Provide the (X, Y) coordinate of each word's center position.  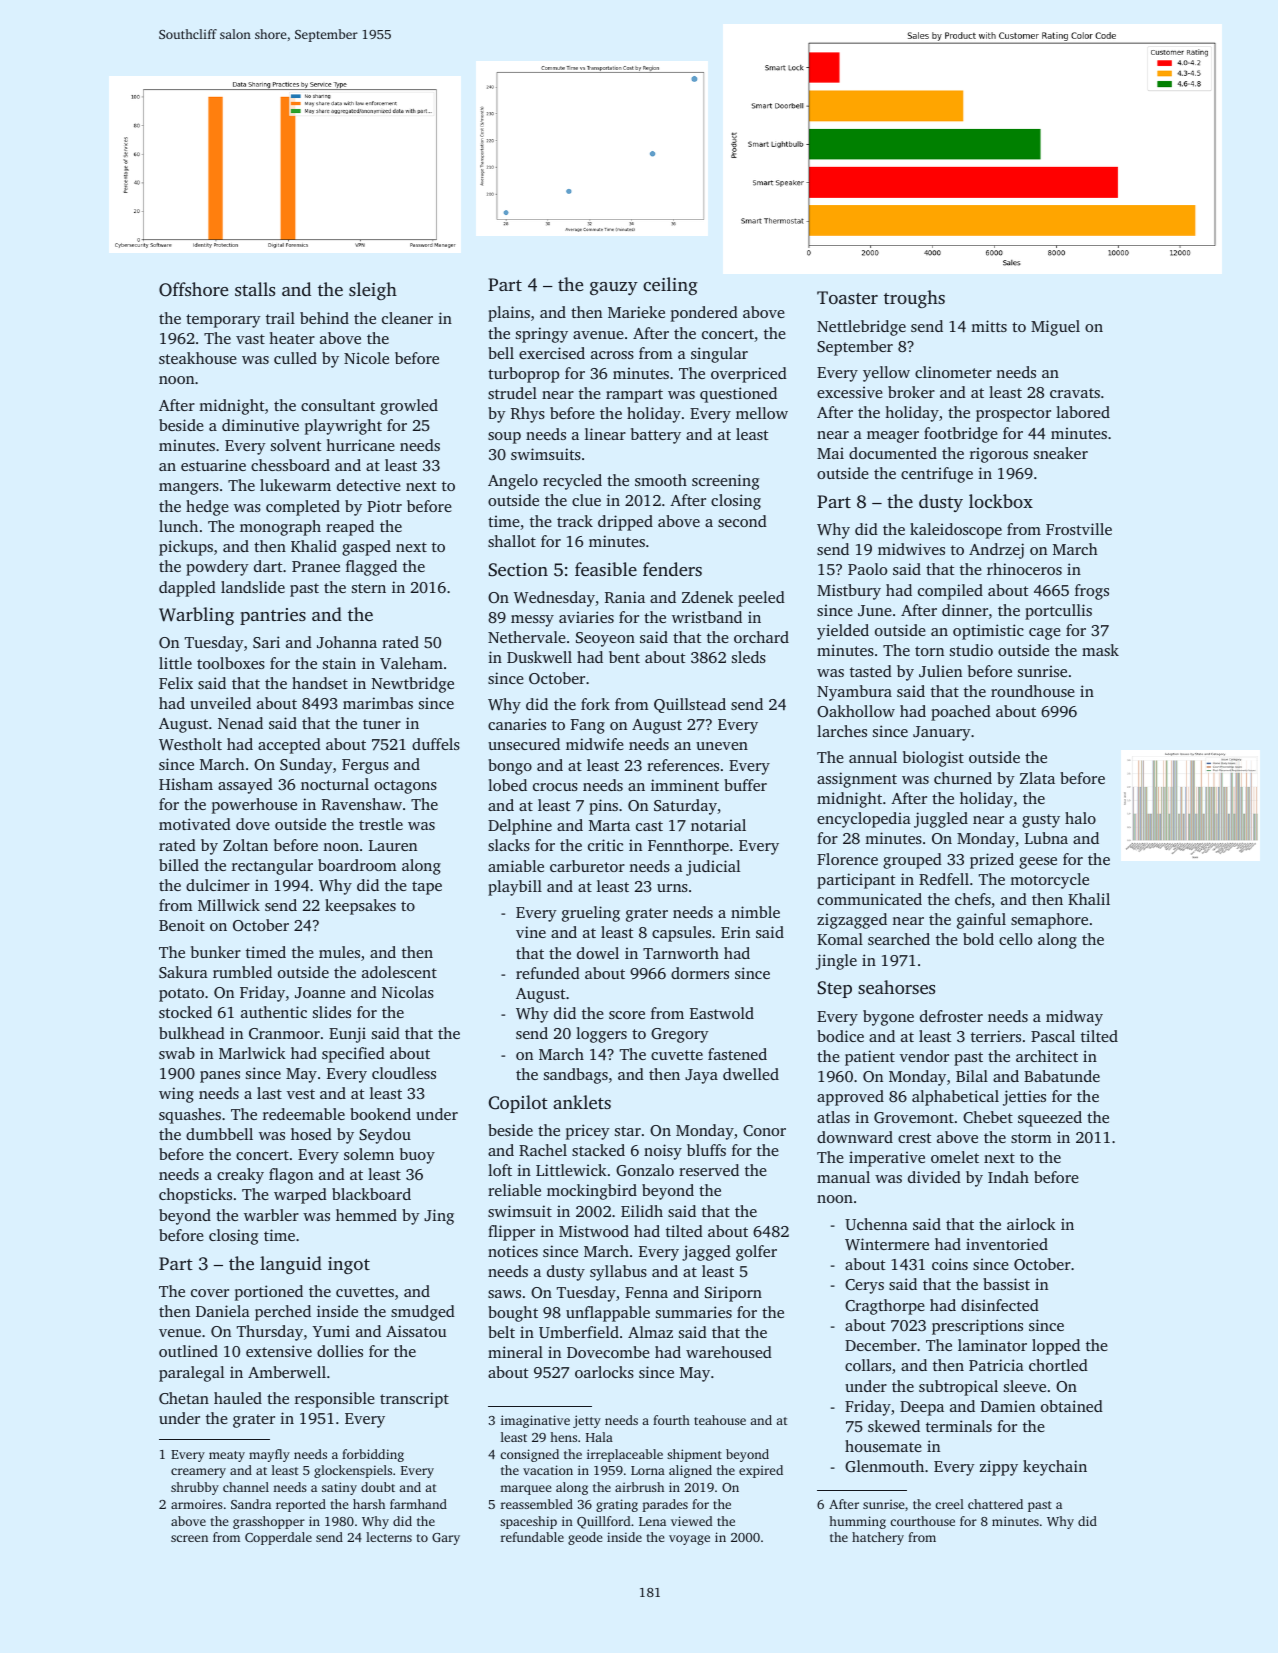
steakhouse (198, 358)
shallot (512, 541)
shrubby (195, 1488)
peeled (761, 599)
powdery (217, 568)
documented (893, 453)
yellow (886, 374)
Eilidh (642, 1211)
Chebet (988, 1117)
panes (220, 1077)
